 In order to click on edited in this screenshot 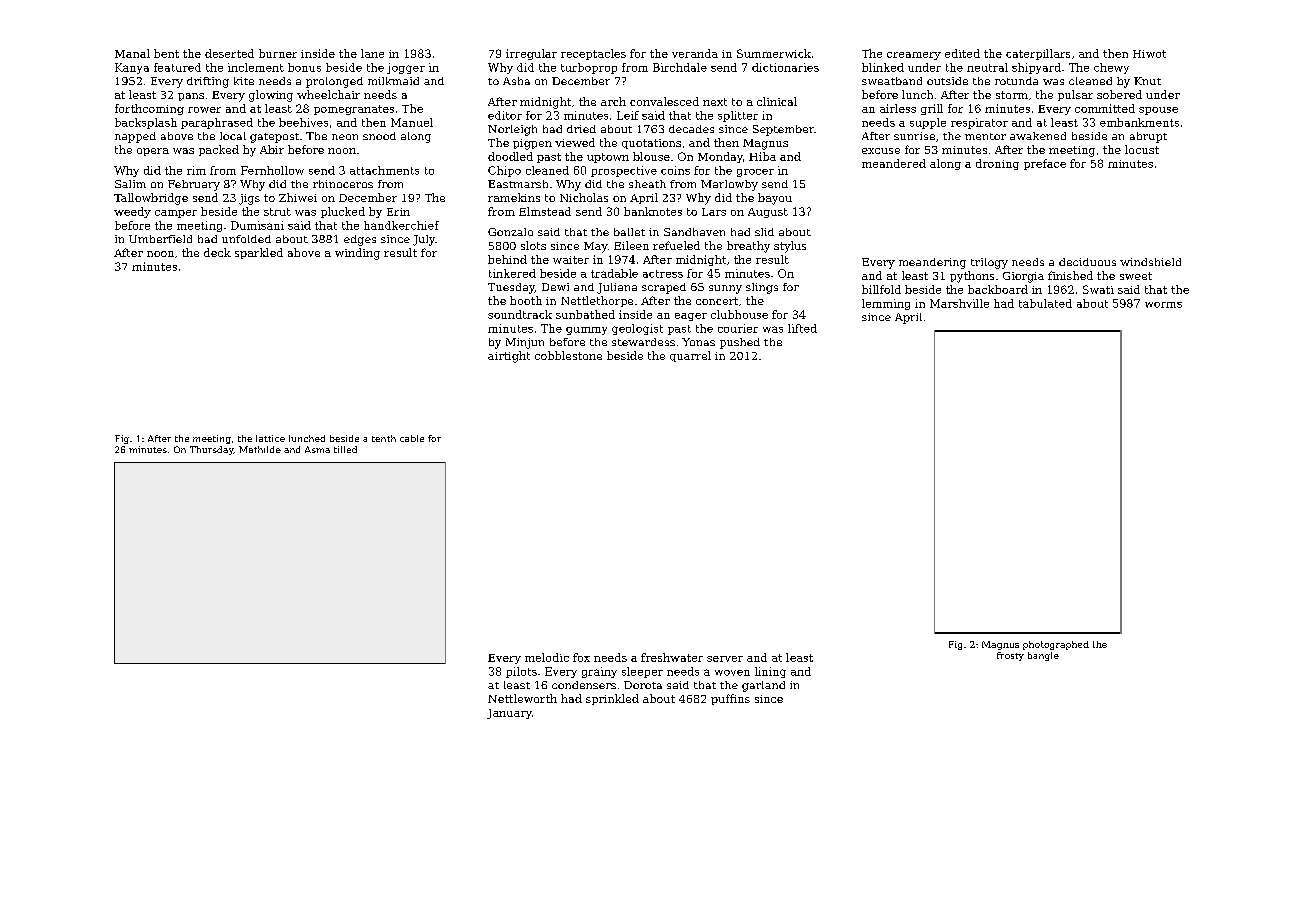, I will do `click(962, 53)`.
